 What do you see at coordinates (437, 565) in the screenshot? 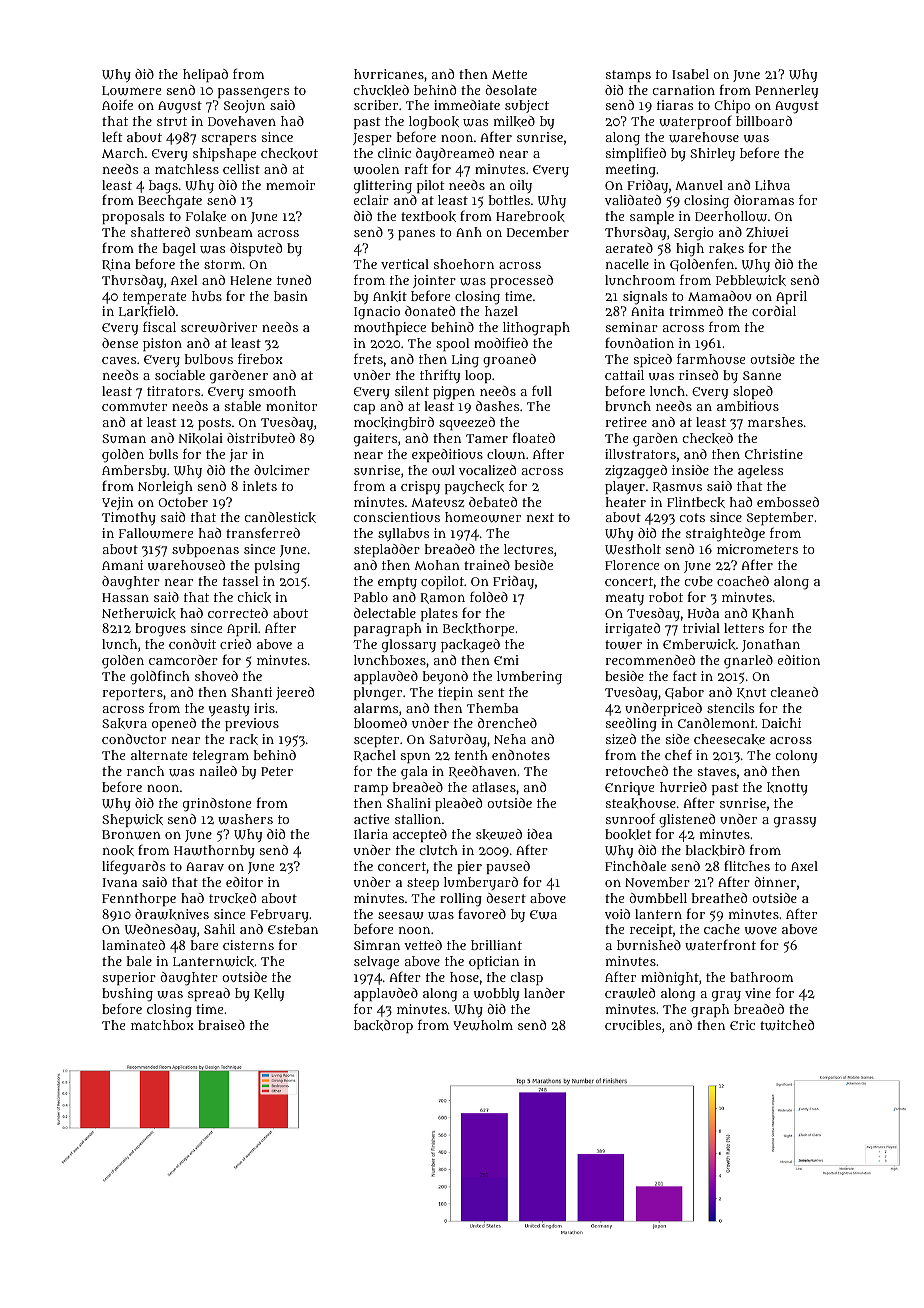
I see `Mohan` at bounding box center [437, 565].
